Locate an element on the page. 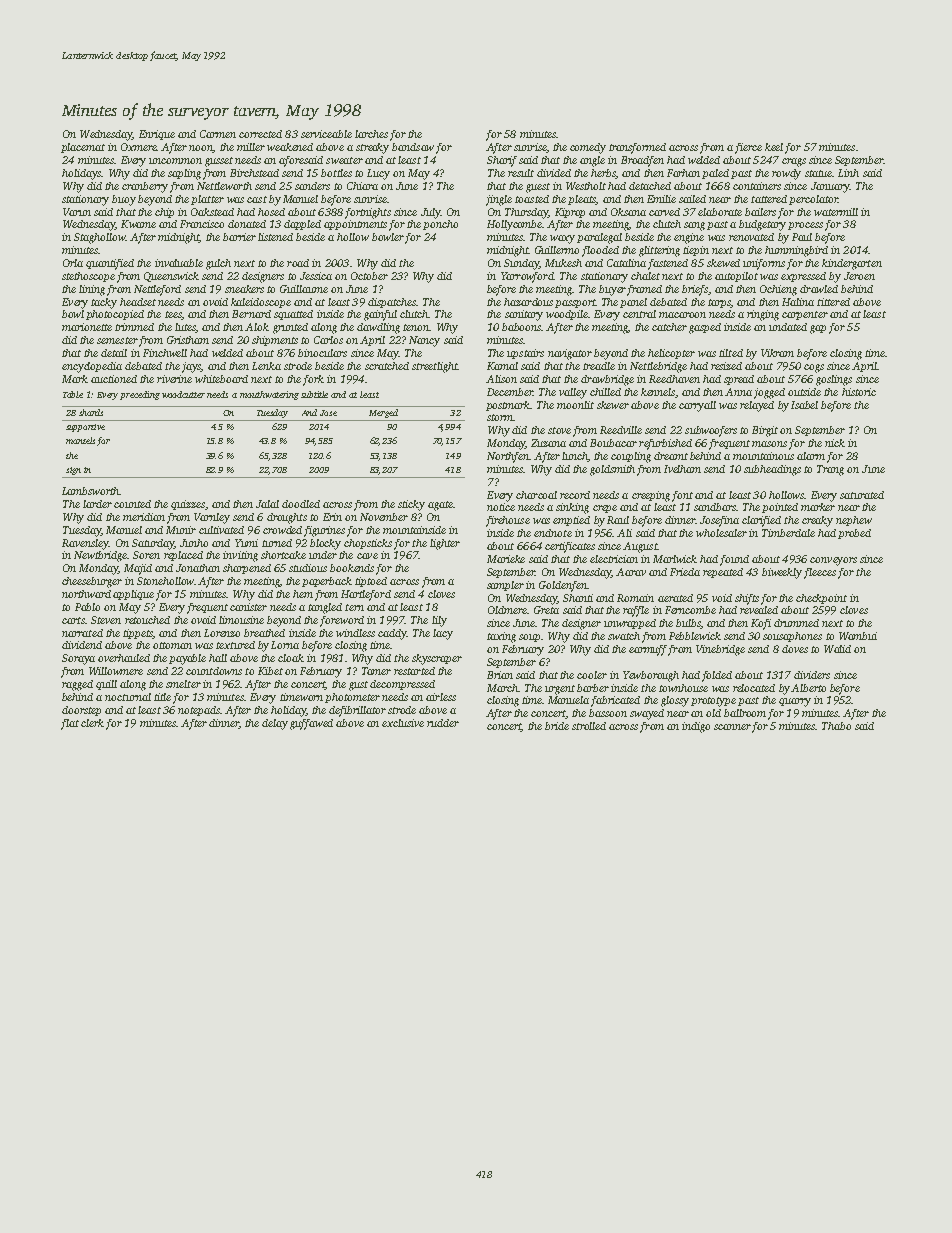  limousine is located at coordinates (241, 620).
